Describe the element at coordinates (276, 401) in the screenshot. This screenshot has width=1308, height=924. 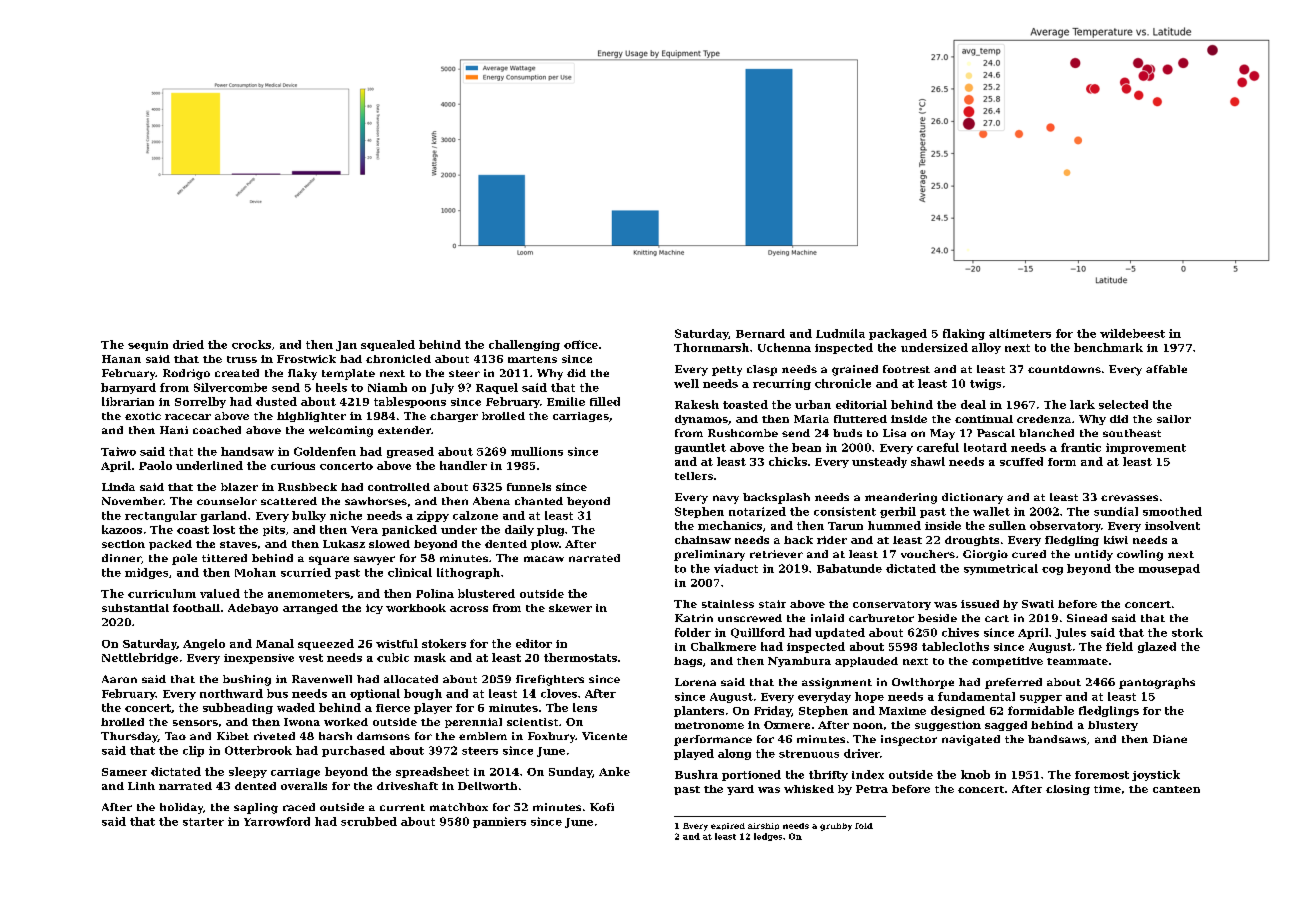
I see `dusted` at that location.
